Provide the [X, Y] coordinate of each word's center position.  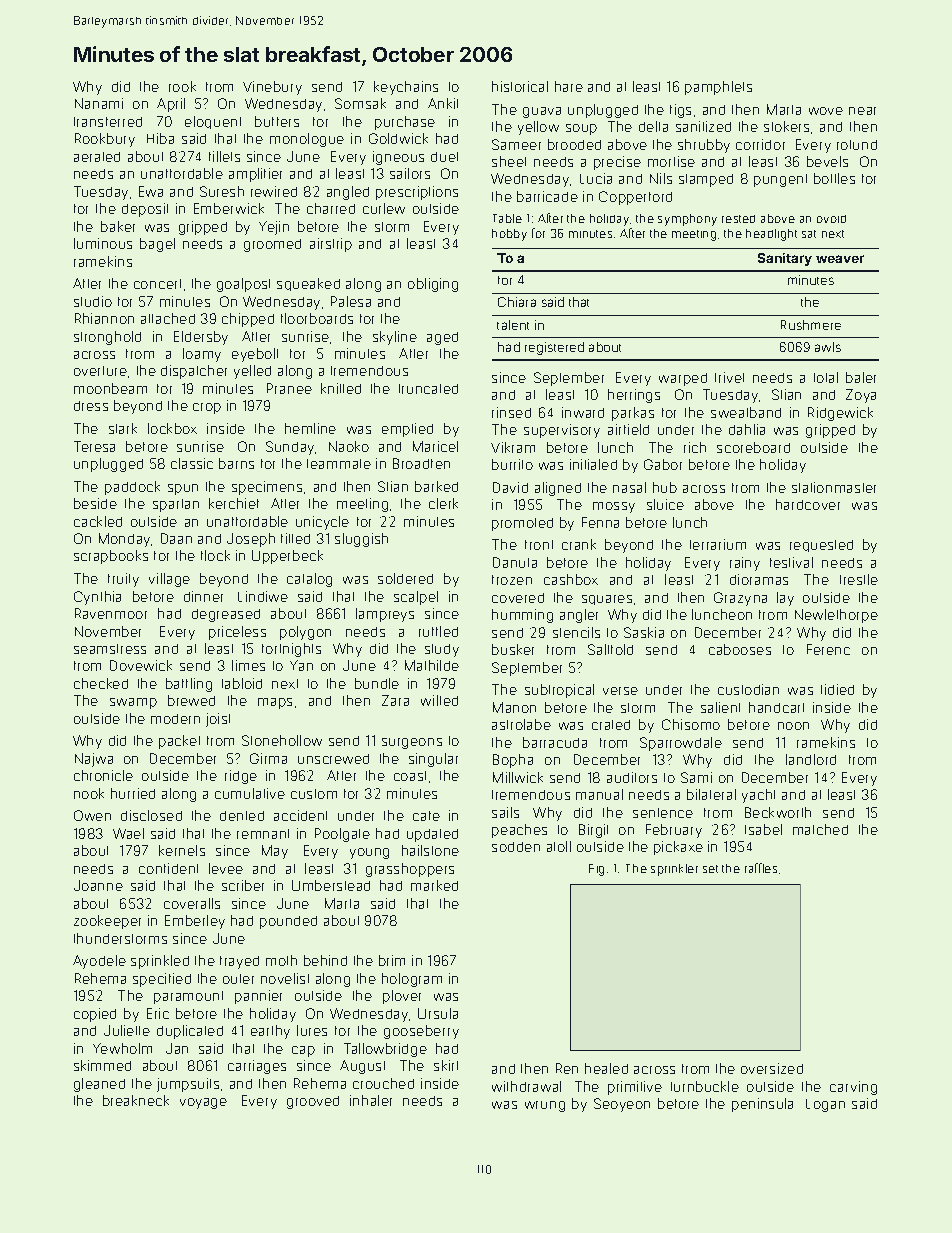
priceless [237, 633]
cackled [98, 521]
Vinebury [272, 88]
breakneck [136, 1100]
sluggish [361, 540]
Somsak [360, 103]
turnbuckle [705, 1086]
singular [433, 760]
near [862, 111]
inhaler [371, 1100]
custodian [748, 689]
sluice [665, 504]
